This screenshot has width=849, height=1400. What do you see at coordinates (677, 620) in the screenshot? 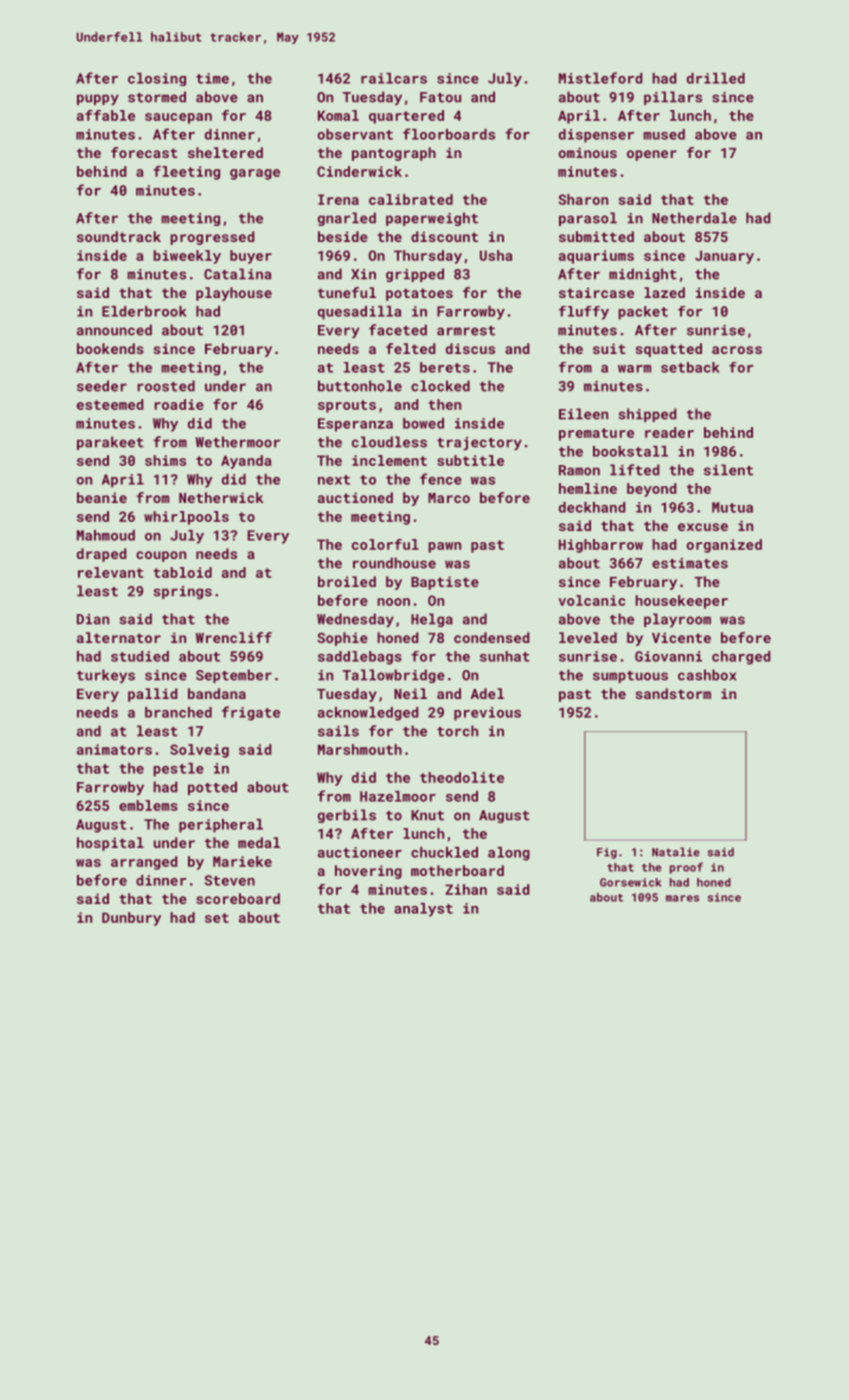
I see `playroom` at bounding box center [677, 620].
